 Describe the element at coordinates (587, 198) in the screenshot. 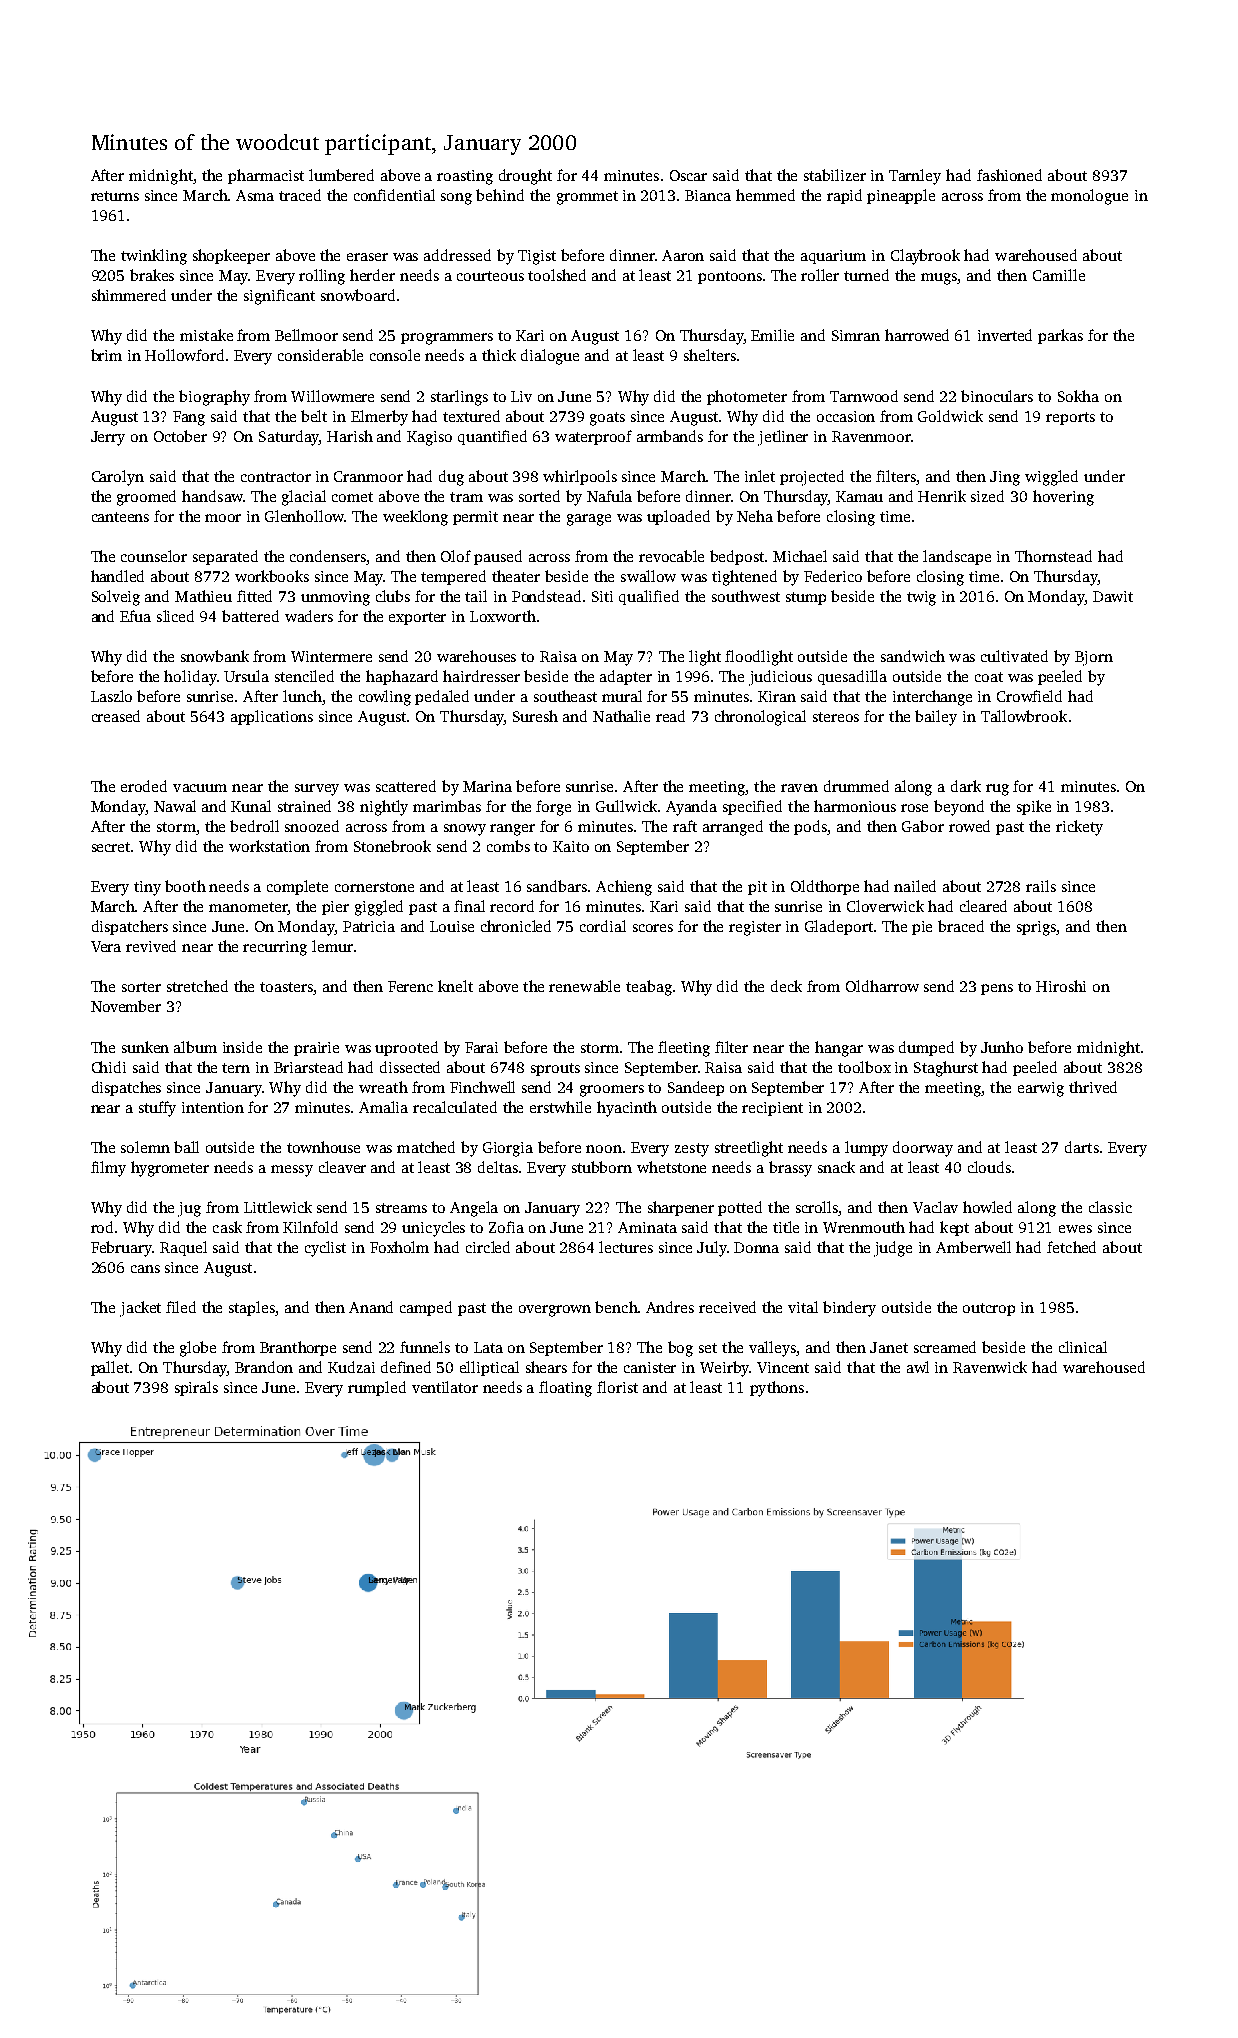

I see `grommet` at that location.
